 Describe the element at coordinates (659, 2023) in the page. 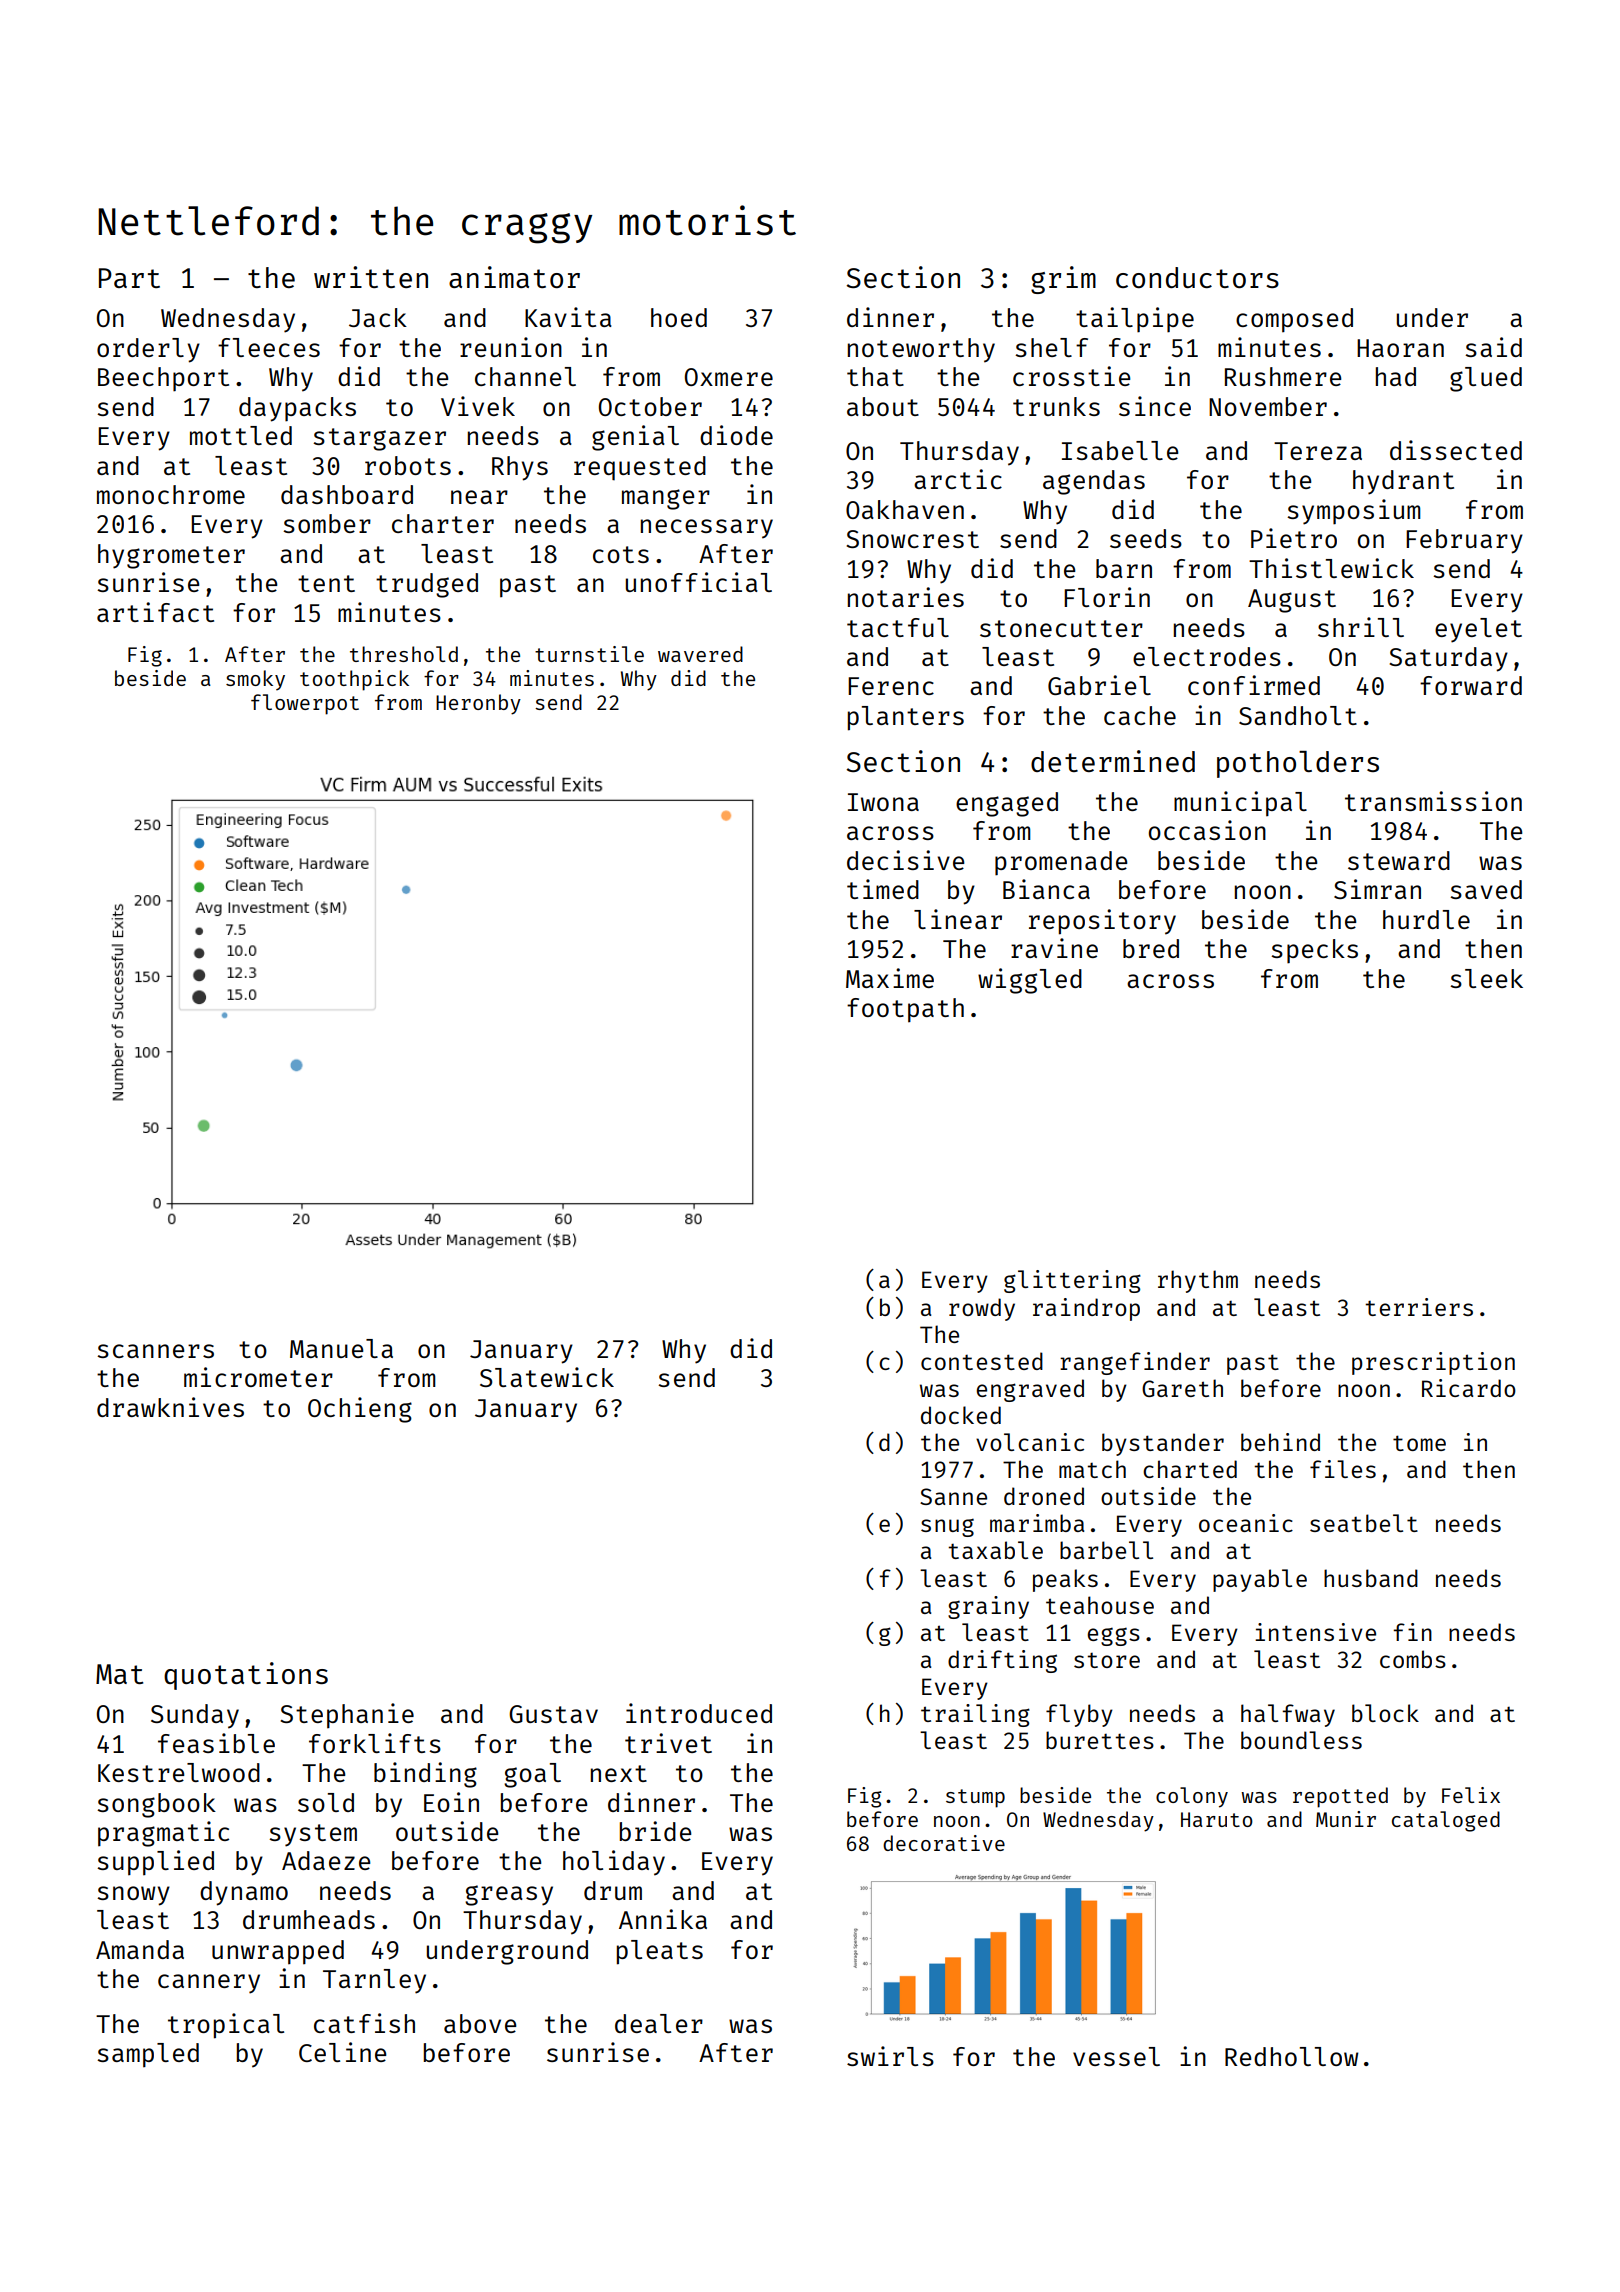

I see `dealer` at that location.
